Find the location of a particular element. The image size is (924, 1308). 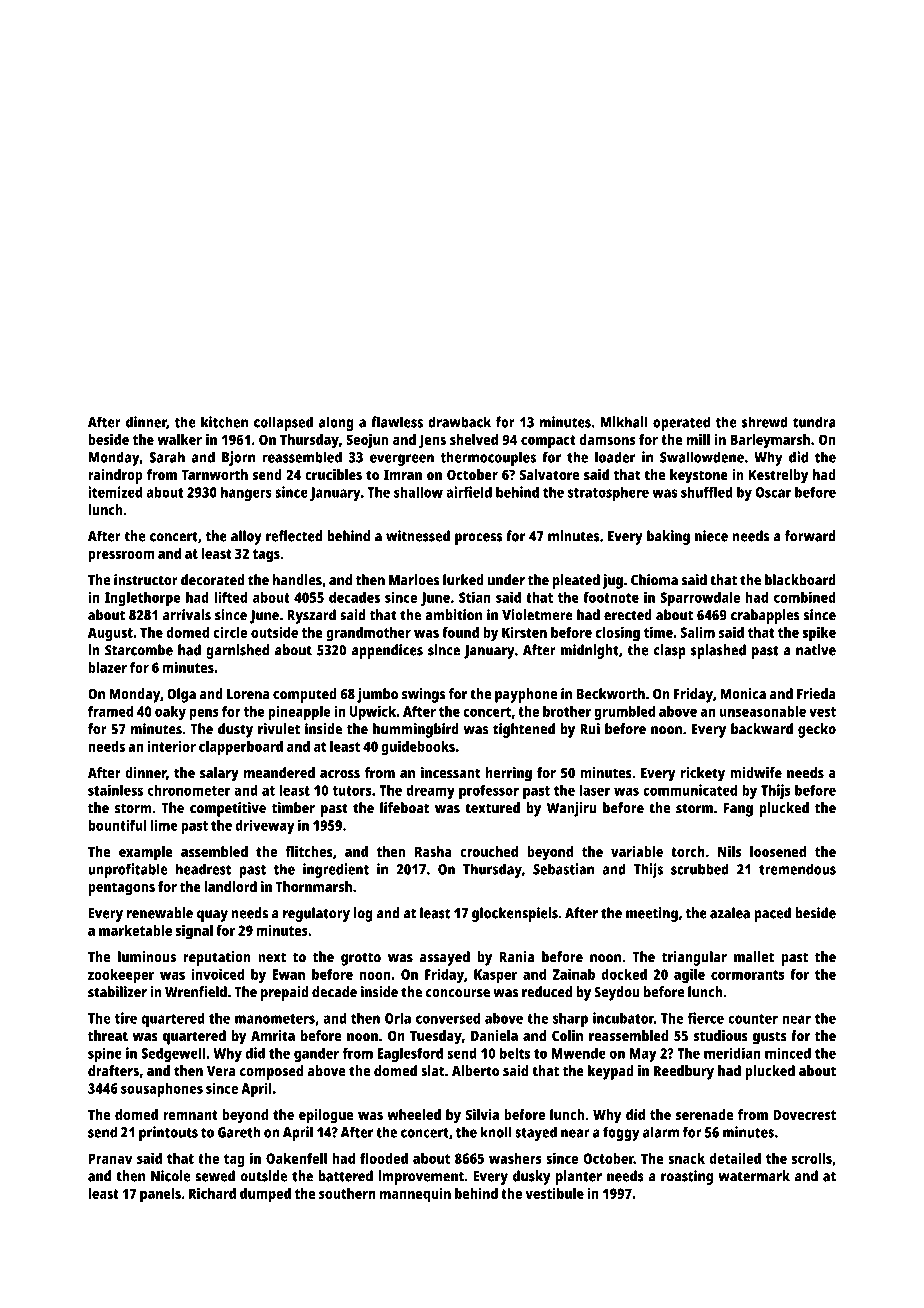

blackboard is located at coordinates (800, 580).
